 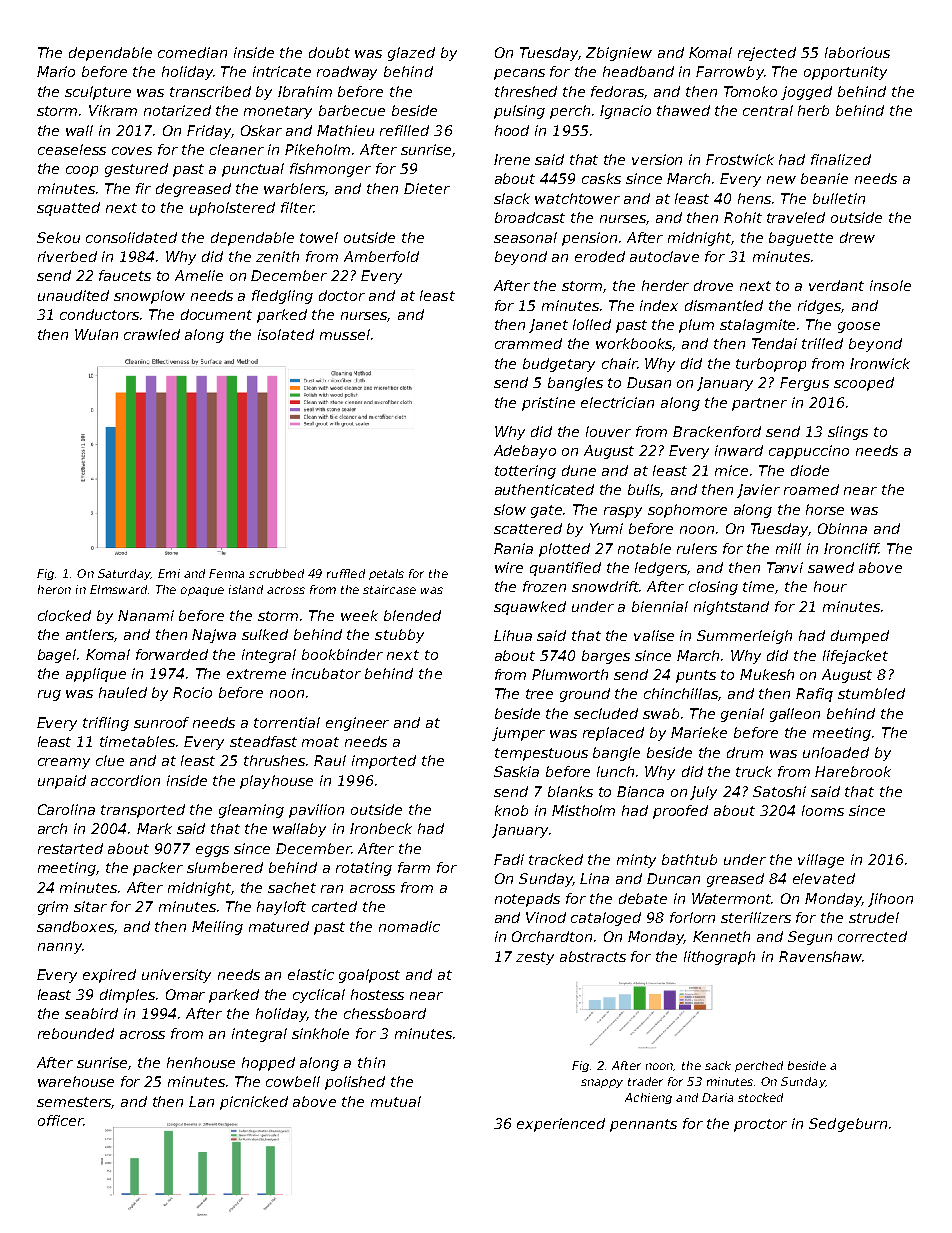 I want to click on Obinna, so click(x=842, y=528).
